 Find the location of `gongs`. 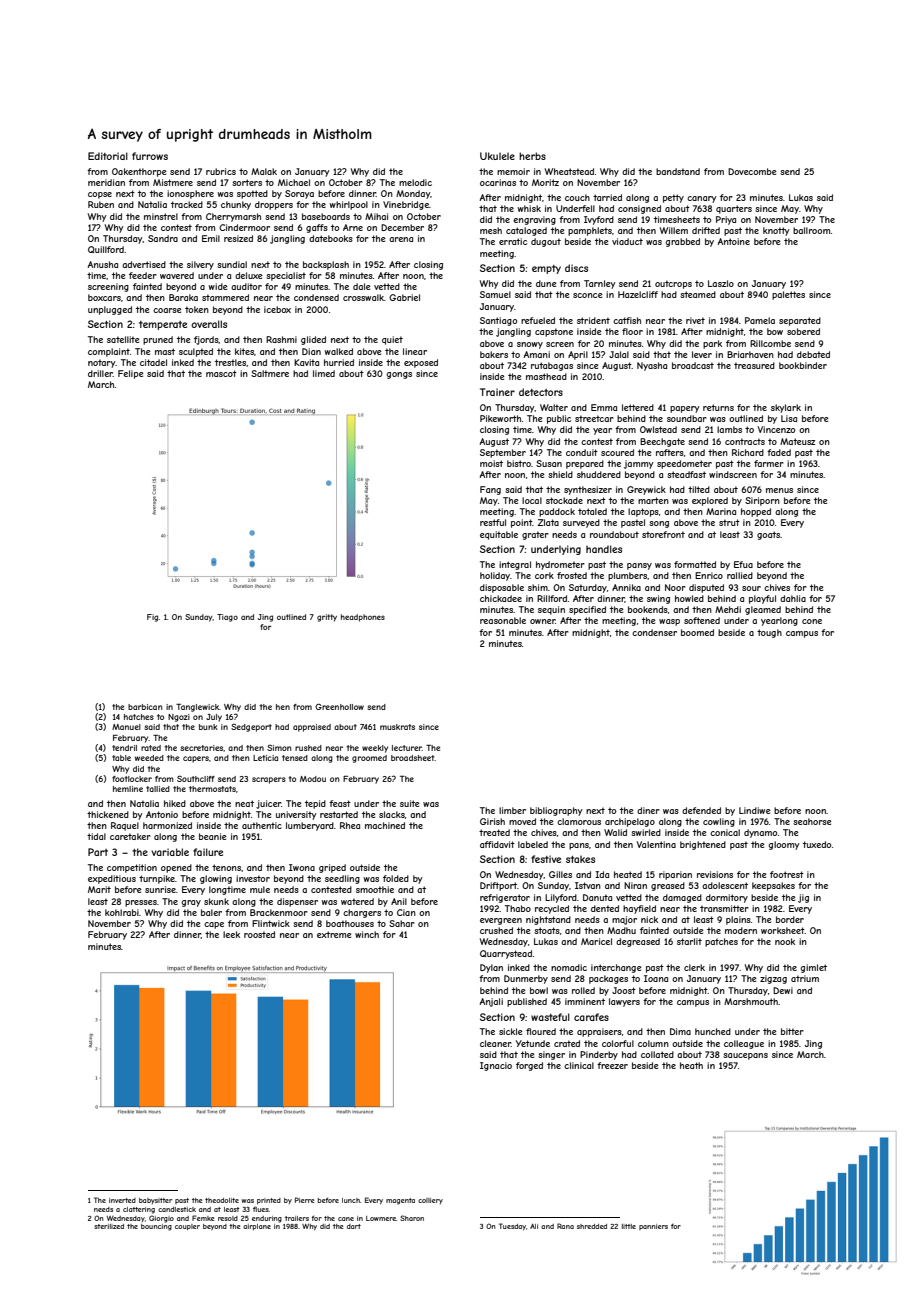

gongs is located at coordinates (399, 375).
